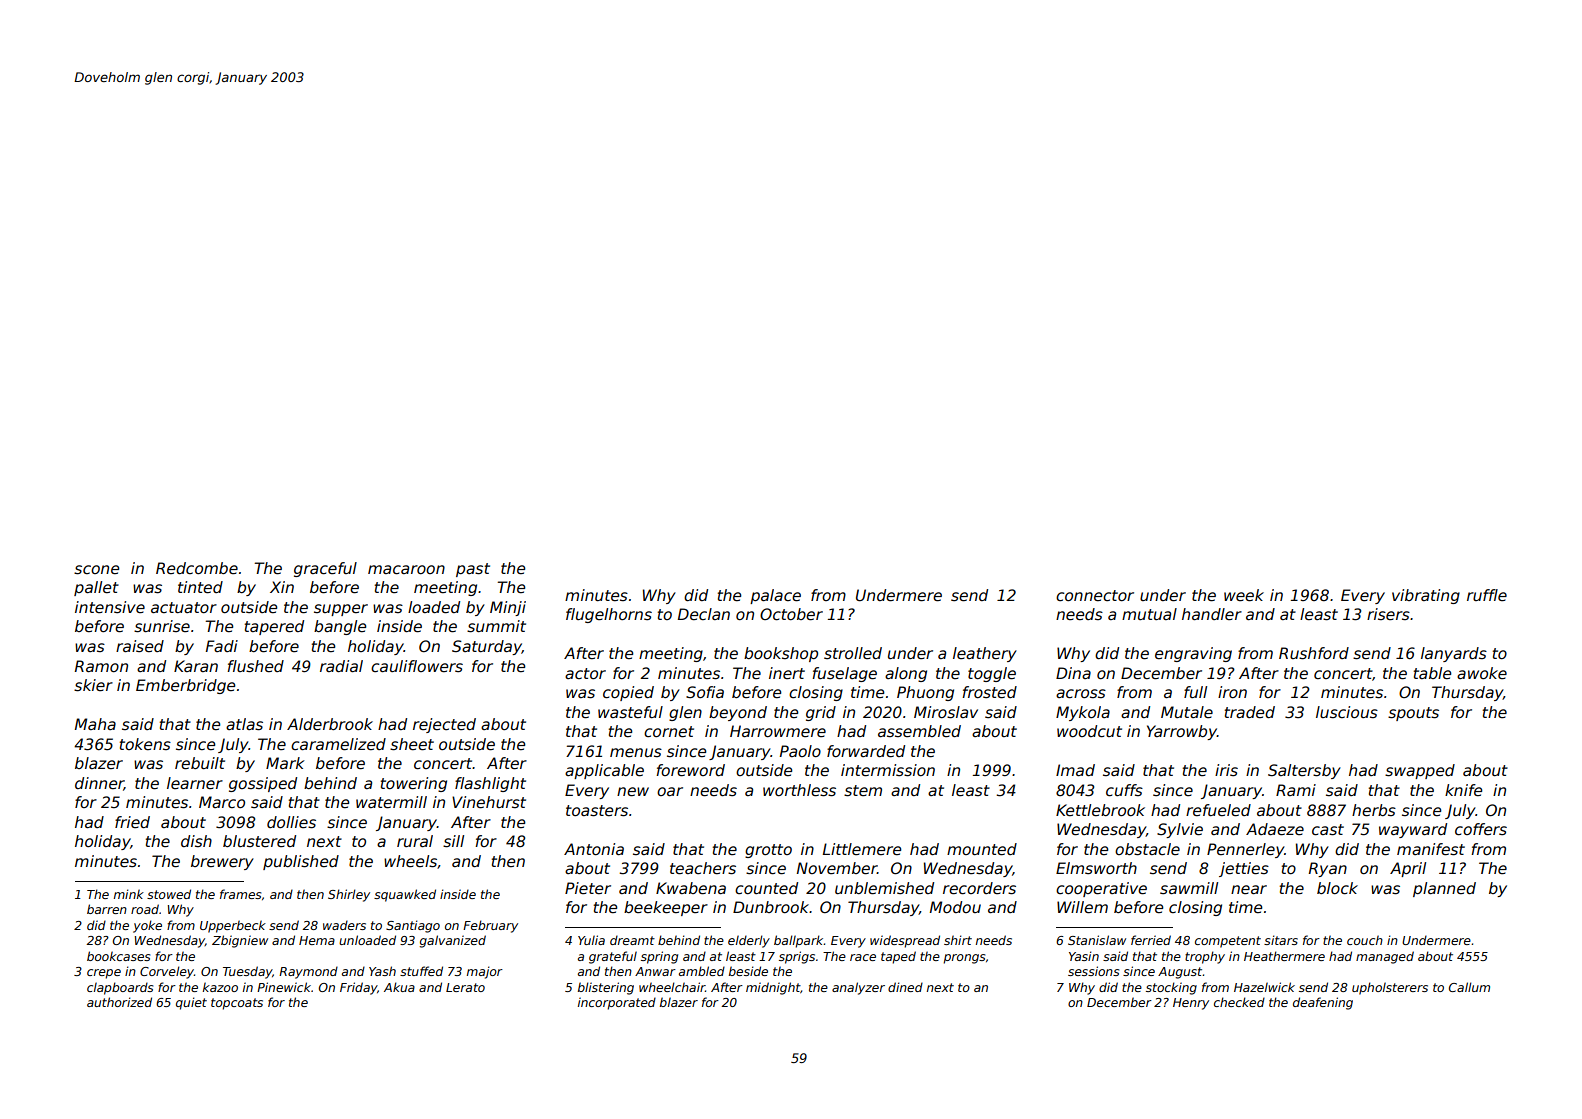  Describe the element at coordinates (1323, 1003) in the image. I see `deafening` at that location.
